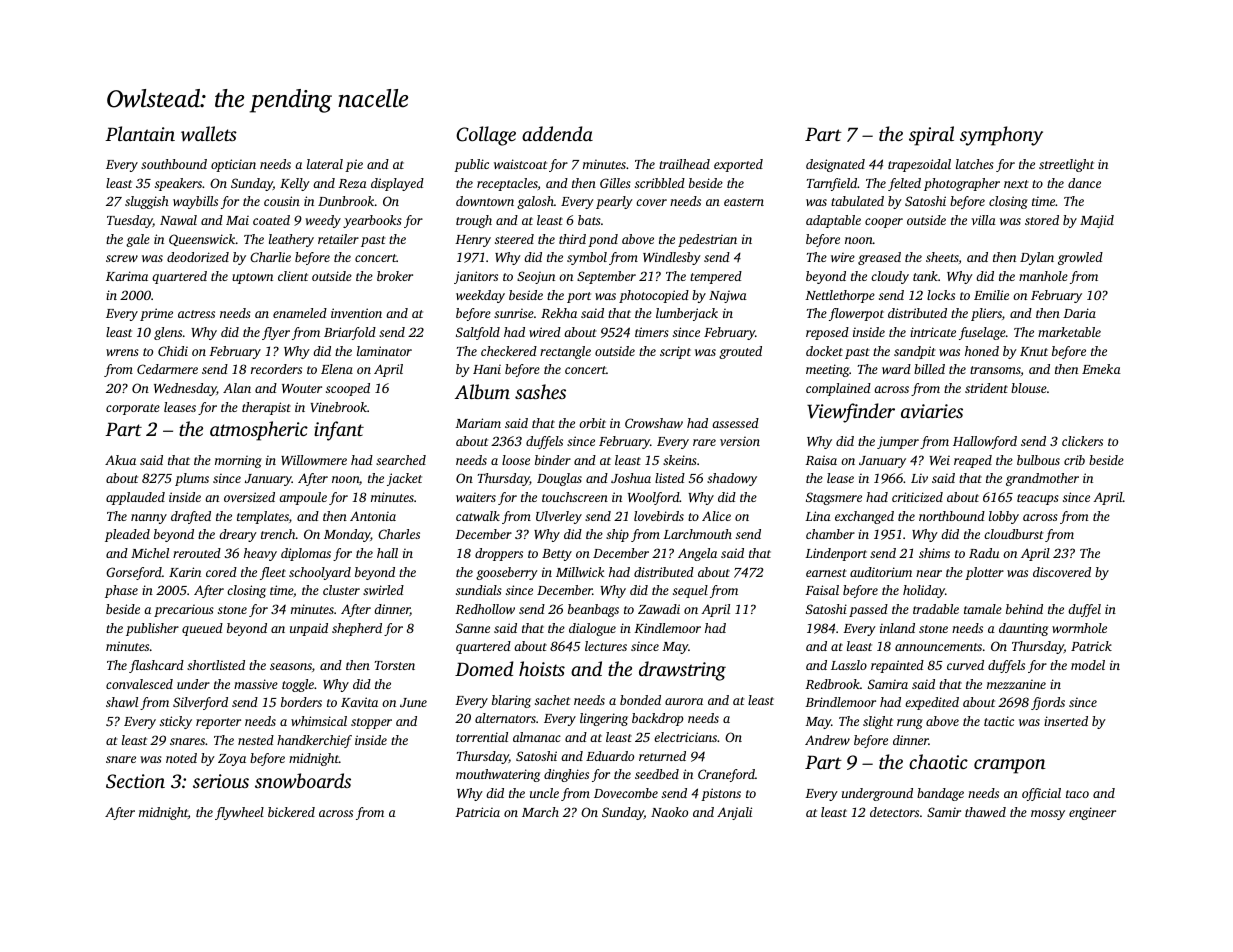  Describe the element at coordinates (557, 133) in the screenshot. I see `addenda` at that location.
